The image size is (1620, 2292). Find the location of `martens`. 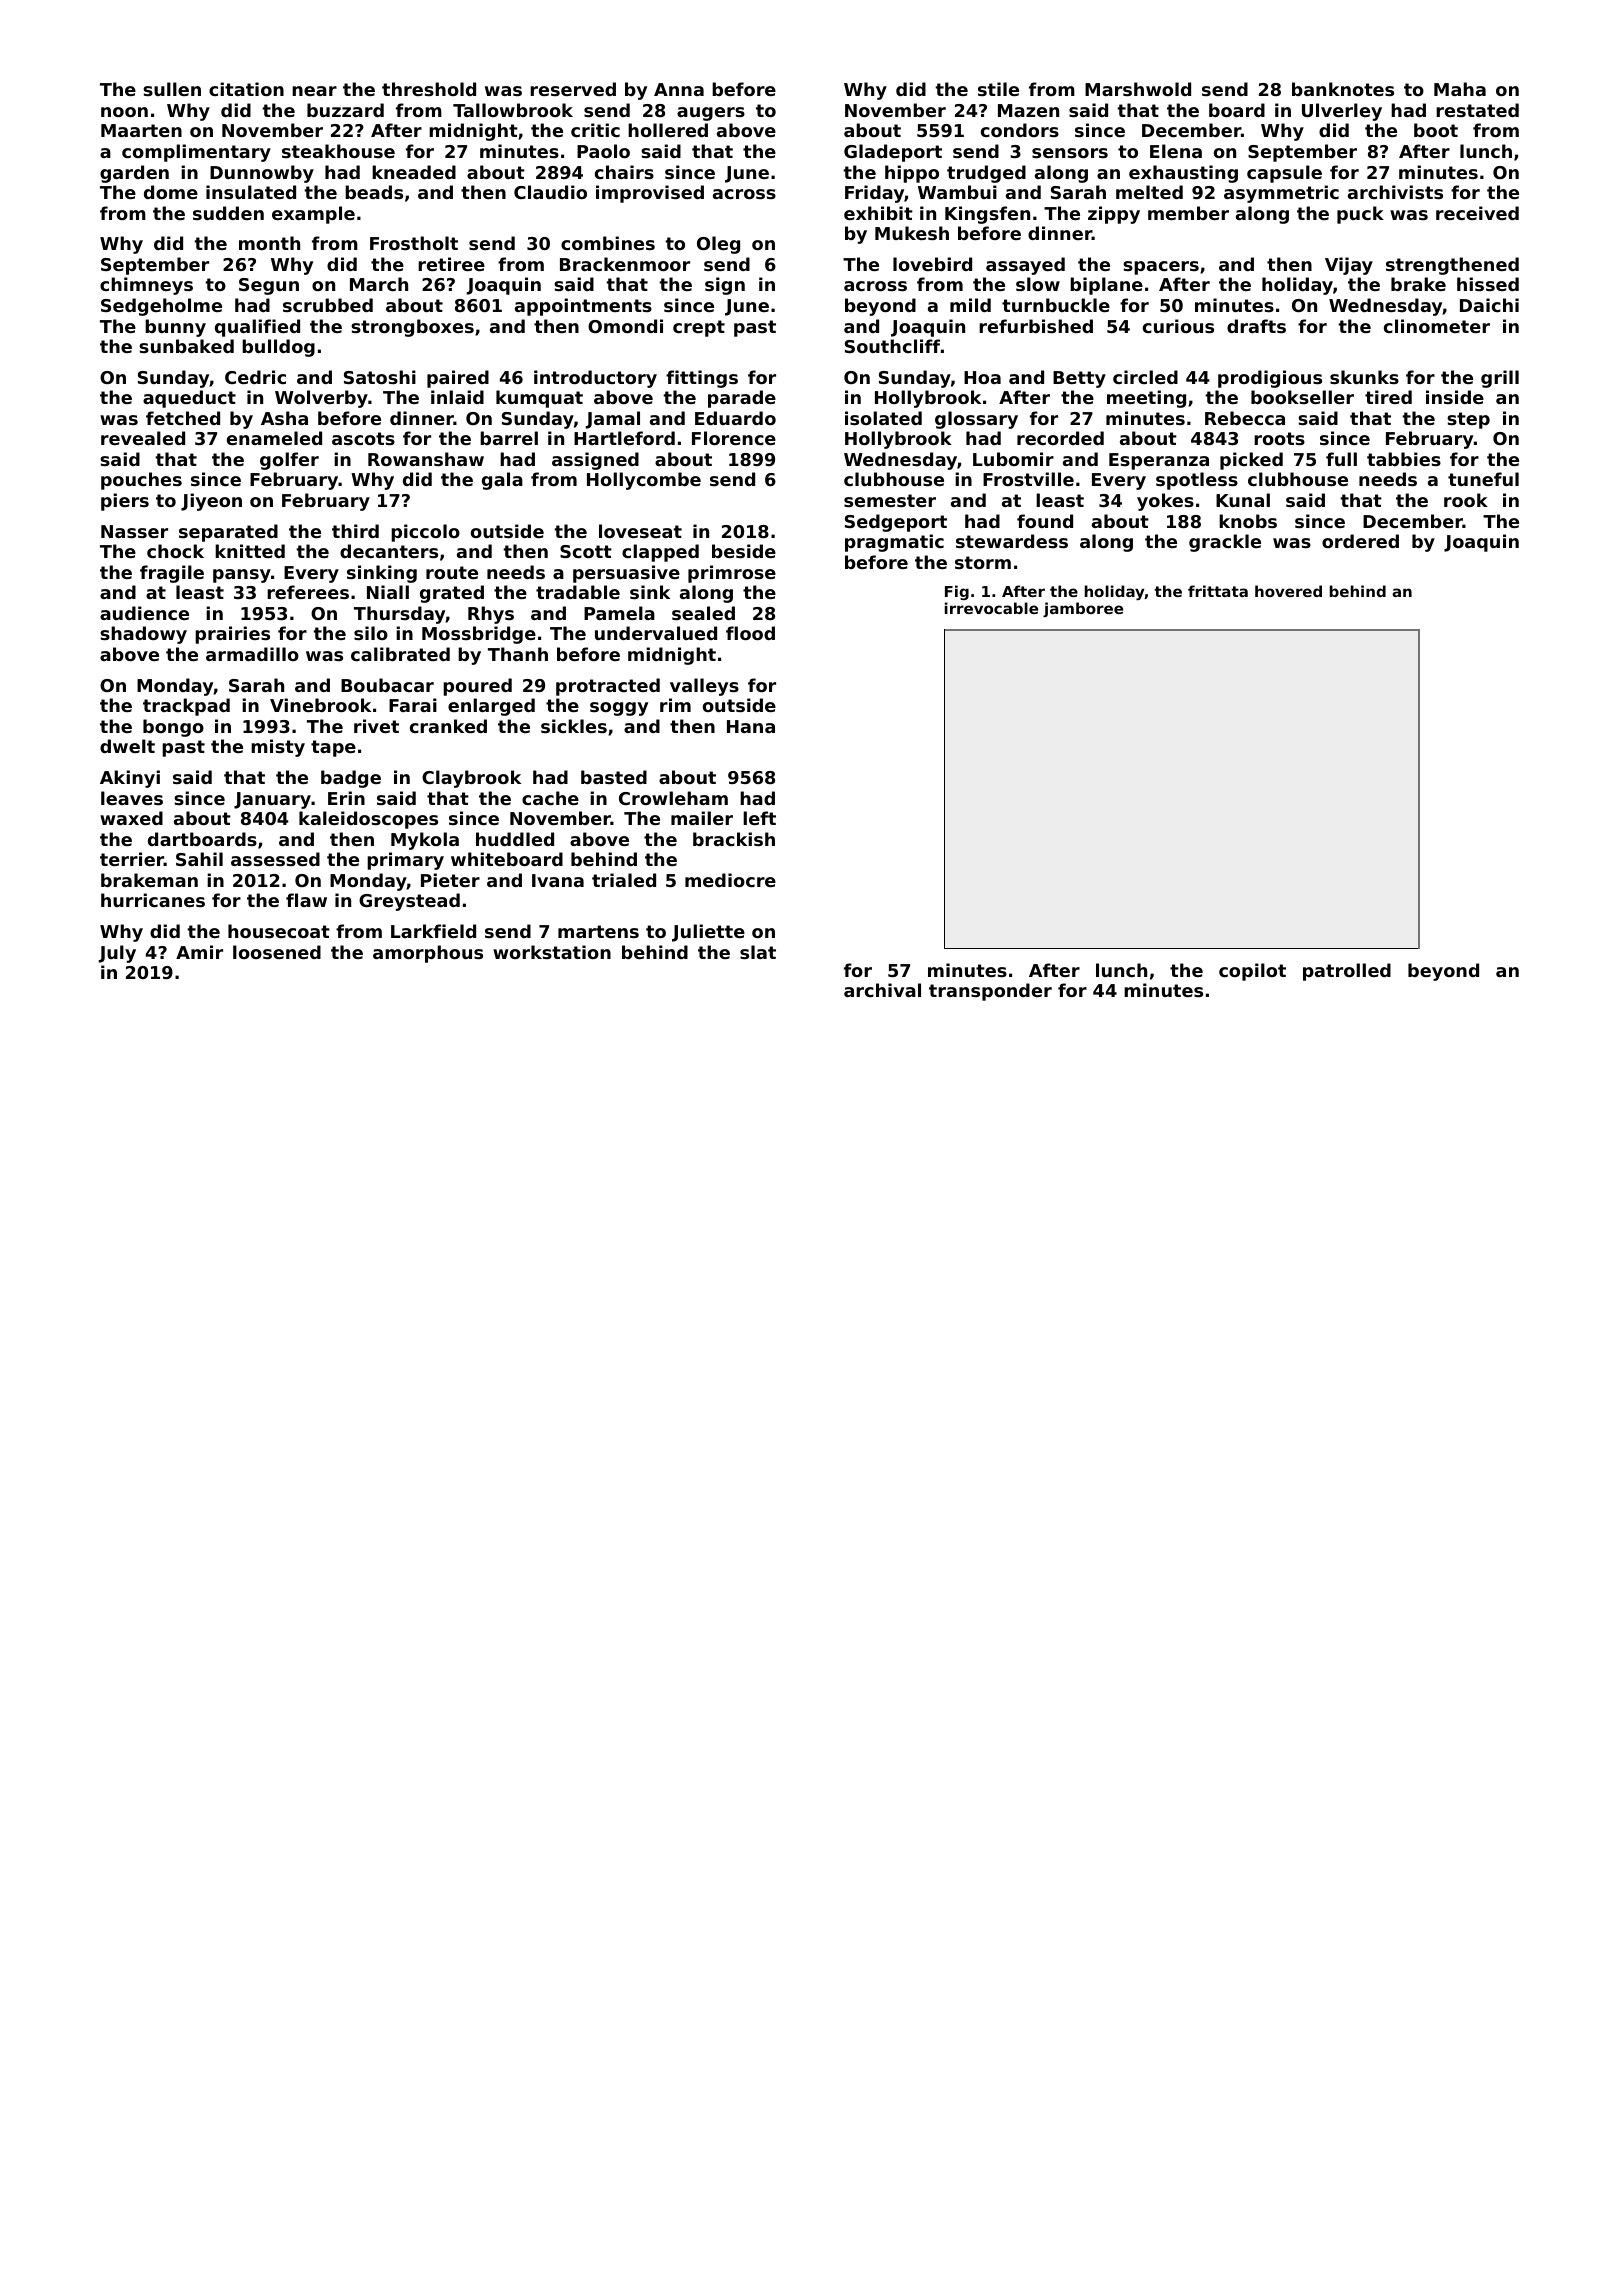

martens is located at coordinates (598, 931).
